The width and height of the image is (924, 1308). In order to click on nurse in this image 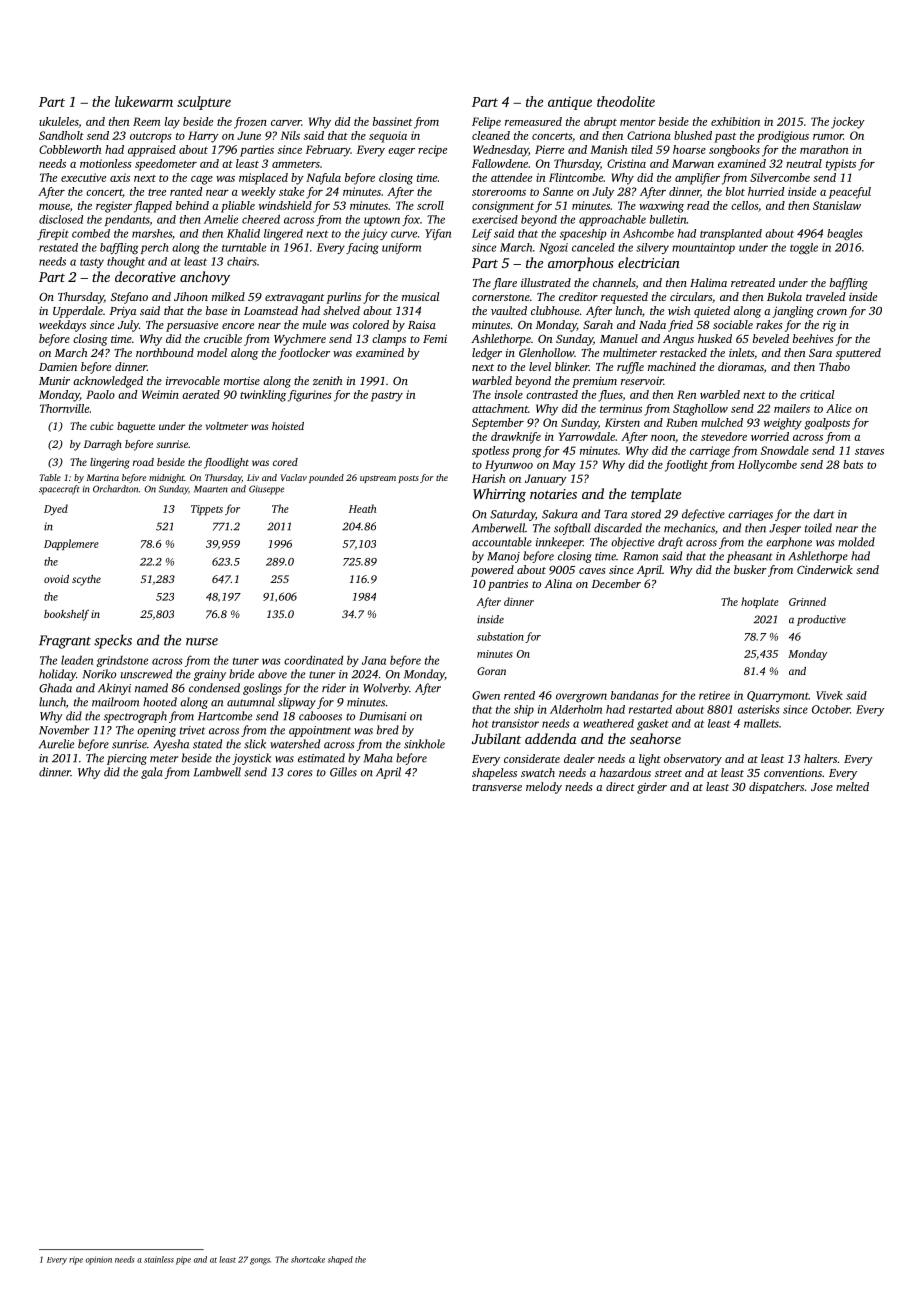, I will do `click(202, 642)`.
